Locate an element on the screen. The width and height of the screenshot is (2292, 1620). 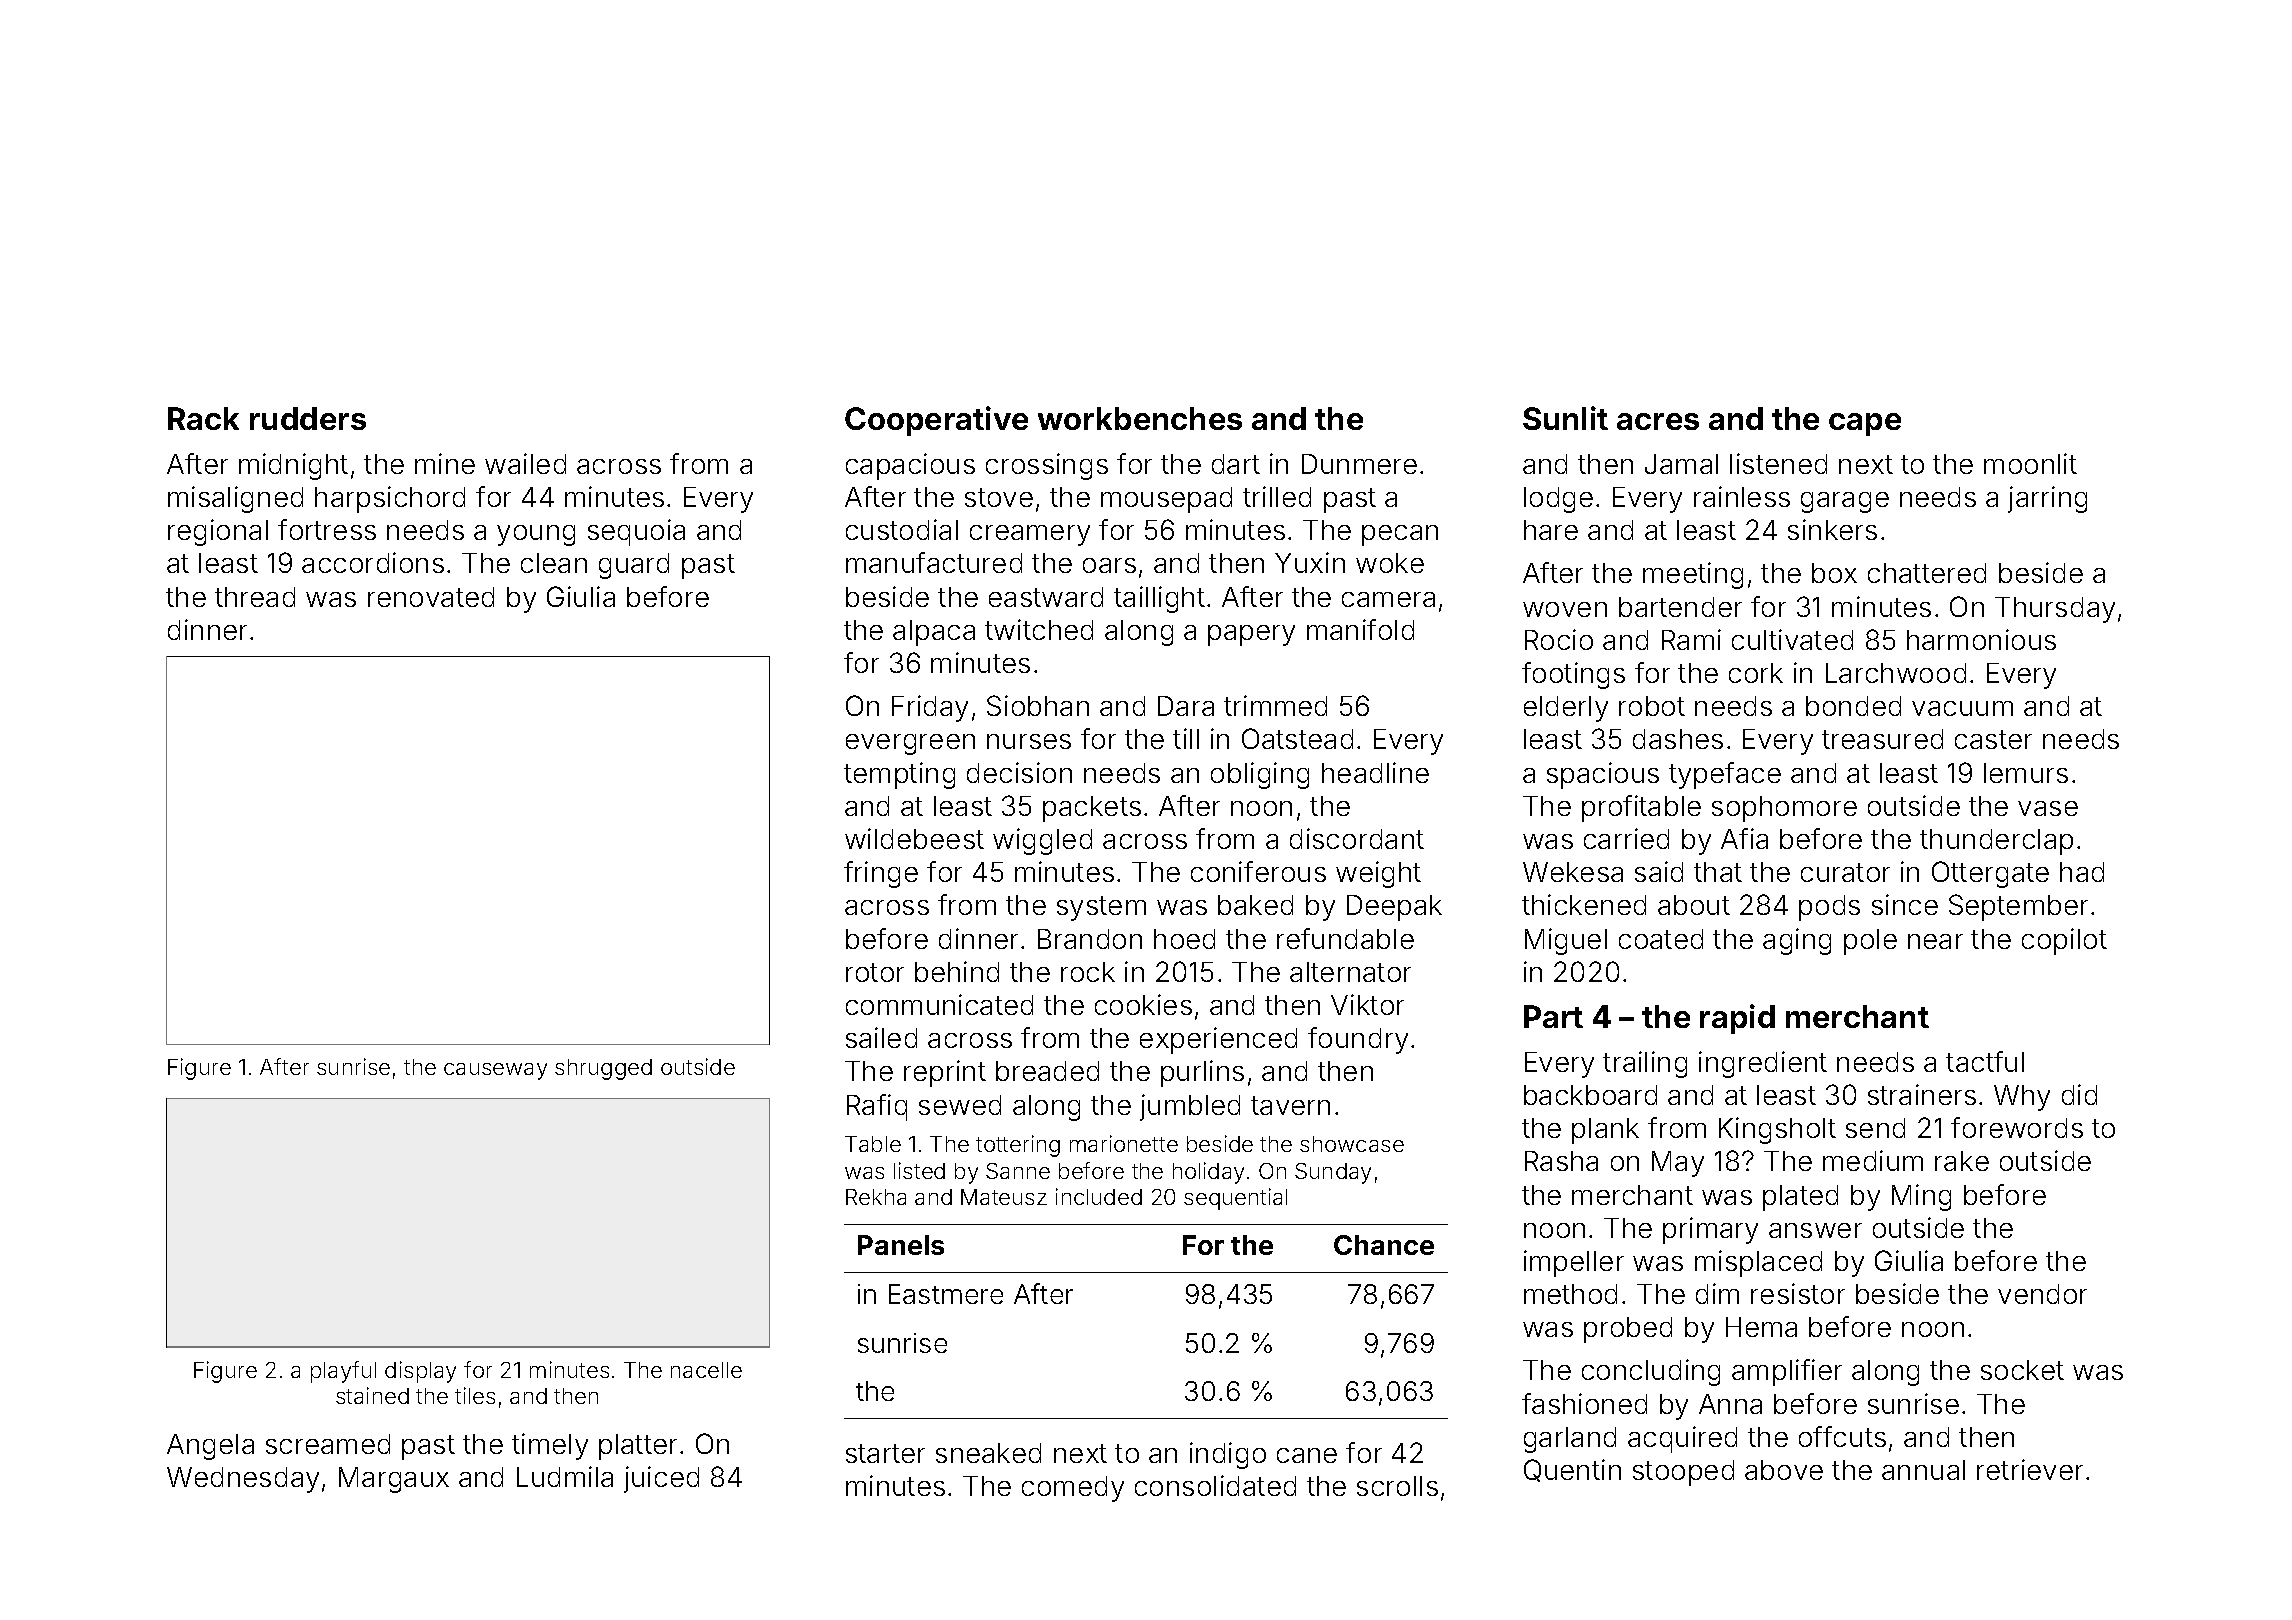
Rasha is located at coordinates (1561, 1161).
